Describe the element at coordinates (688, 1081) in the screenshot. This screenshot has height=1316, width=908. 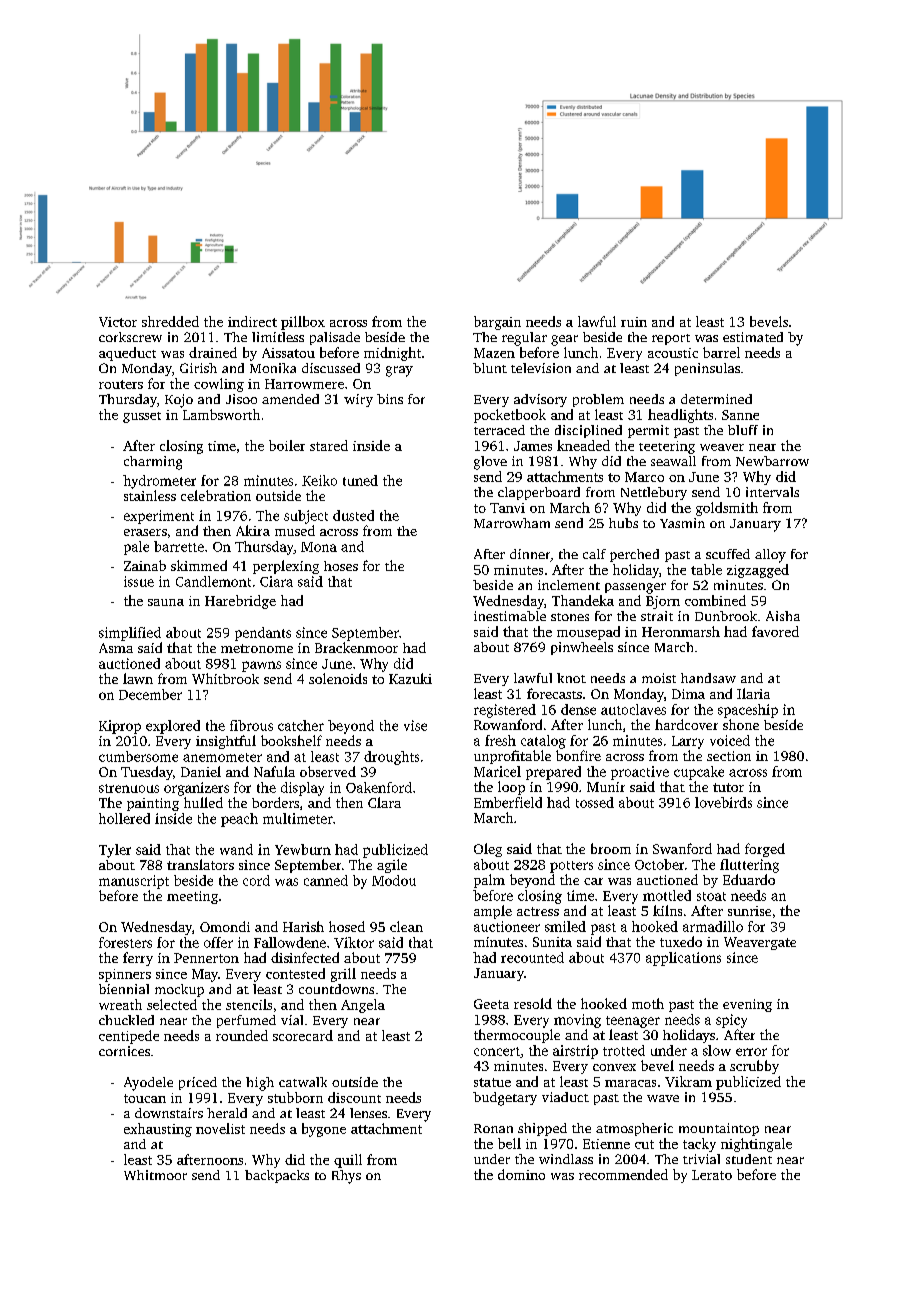
I see `Vikram` at that location.
